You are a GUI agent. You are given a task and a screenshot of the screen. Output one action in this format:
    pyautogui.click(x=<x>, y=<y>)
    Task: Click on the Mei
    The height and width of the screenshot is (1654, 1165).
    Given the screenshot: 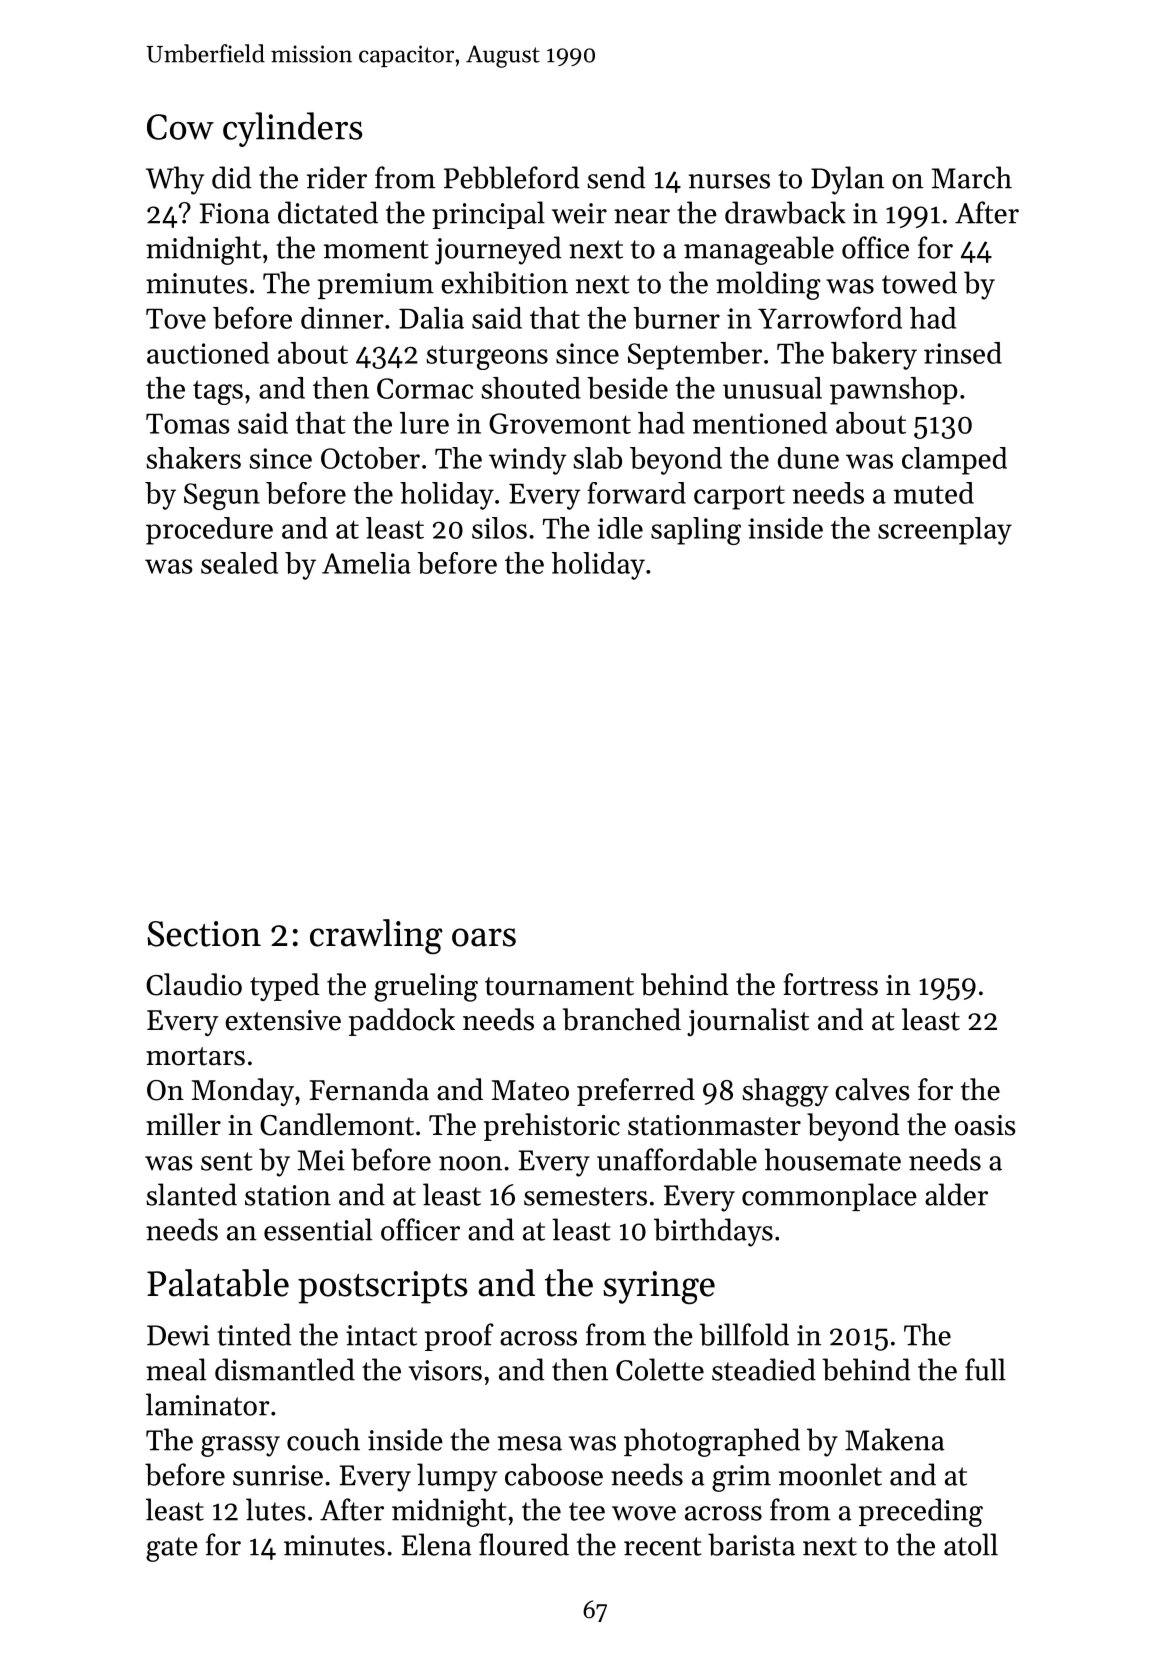 What is the action you would take?
    pyautogui.click(x=321, y=1160)
